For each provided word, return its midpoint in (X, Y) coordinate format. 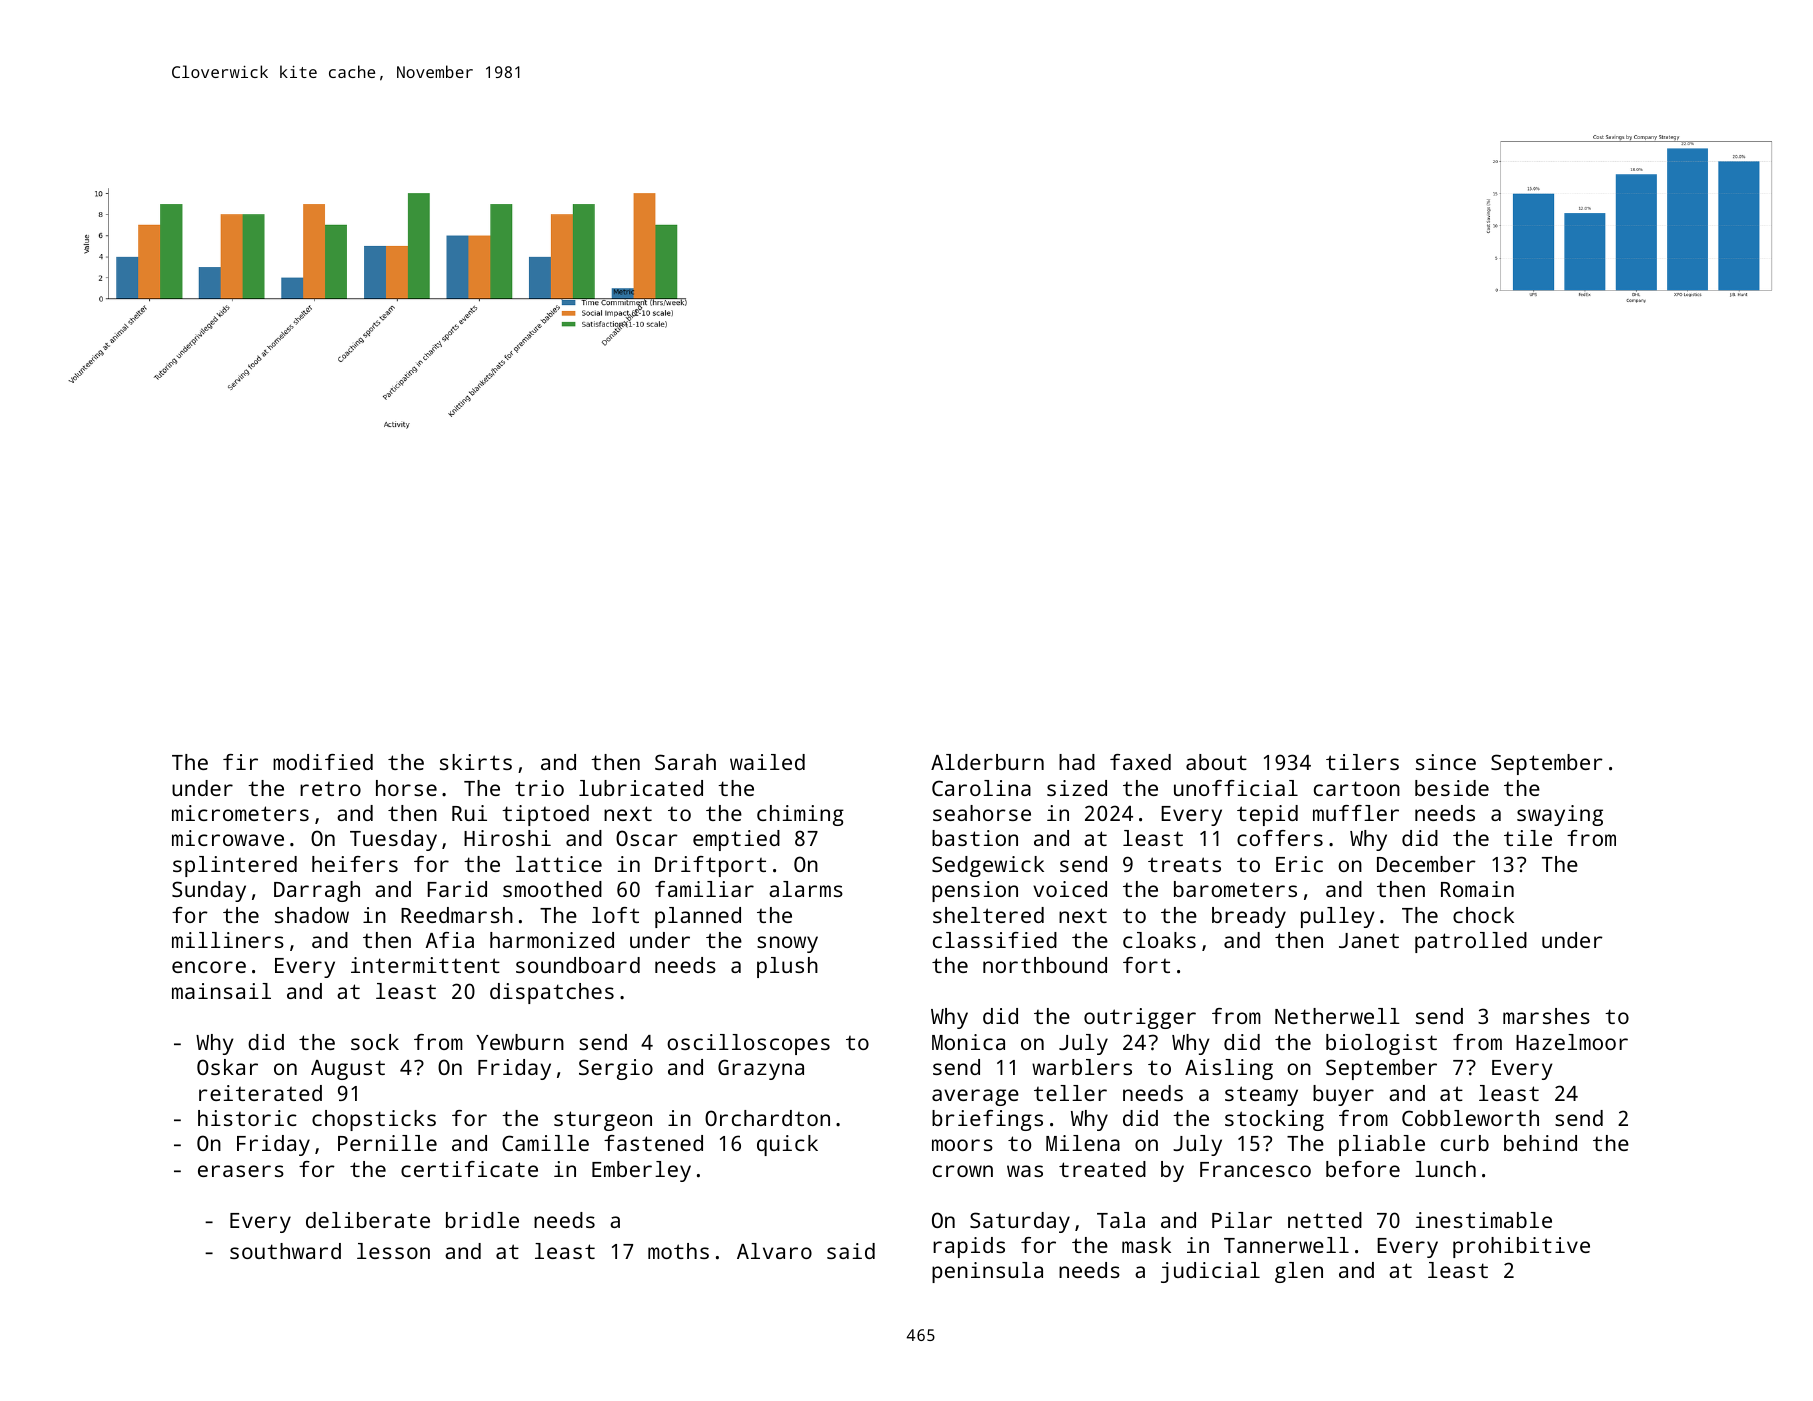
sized (1077, 788)
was (1025, 1171)
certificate (469, 1169)
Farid (457, 889)
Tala (1121, 1220)
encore (209, 967)
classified (995, 940)
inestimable (1484, 1220)
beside (1452, 788)
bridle (482, 1220)
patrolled (1471, 942)
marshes (1546, 1016)
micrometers (240, 813)
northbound (1045, 965)
